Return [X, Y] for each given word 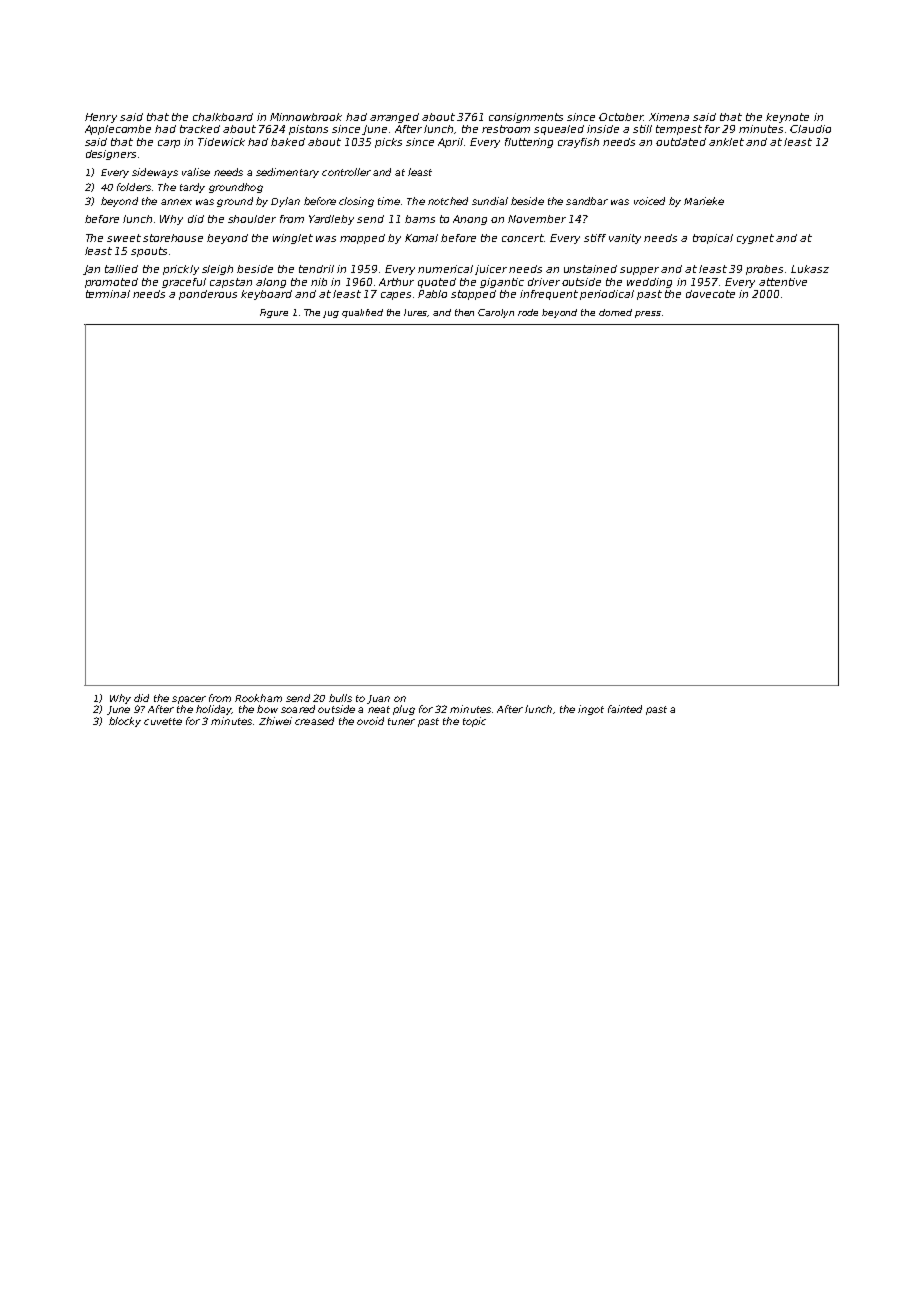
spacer [189, 700]
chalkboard [223, 117]
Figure [274, 313]
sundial [490, 201]
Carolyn [496, 313]
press [648, 314]
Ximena [669, 117]
